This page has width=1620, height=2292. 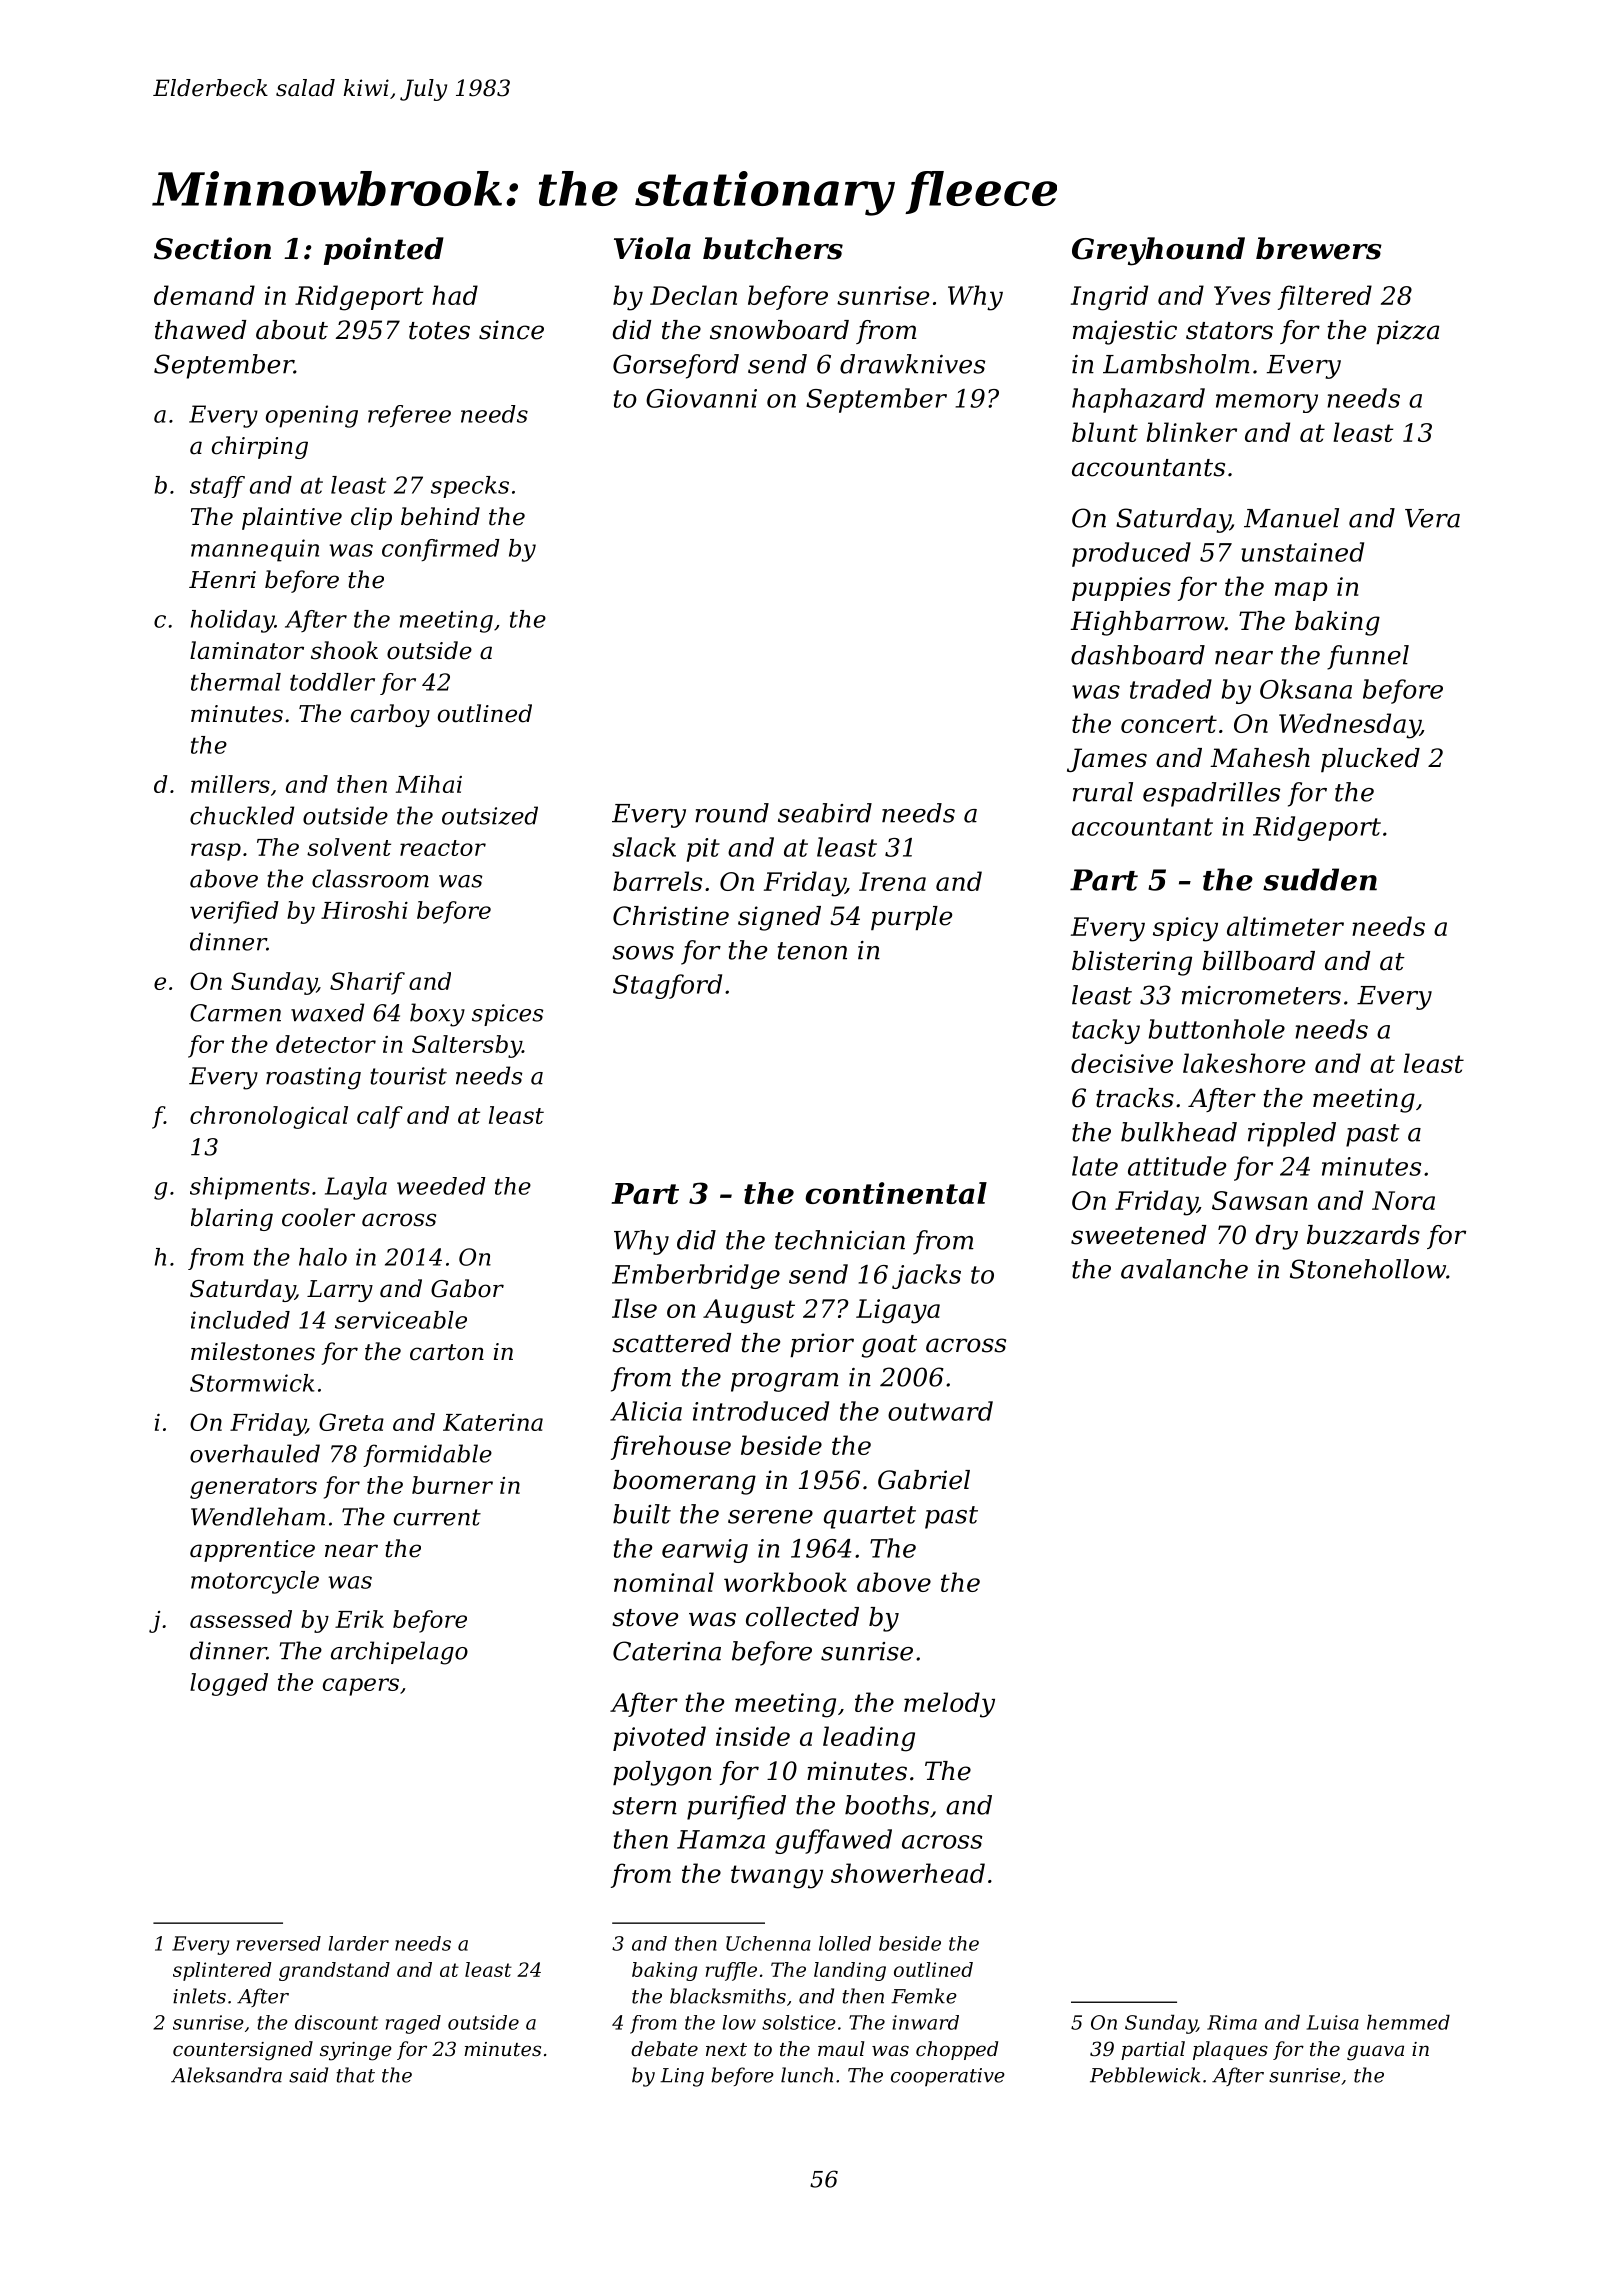 What do you see at coordinates (235, 1013) in the page?
I see `Carmen` at bounding box center [235, 1013].
